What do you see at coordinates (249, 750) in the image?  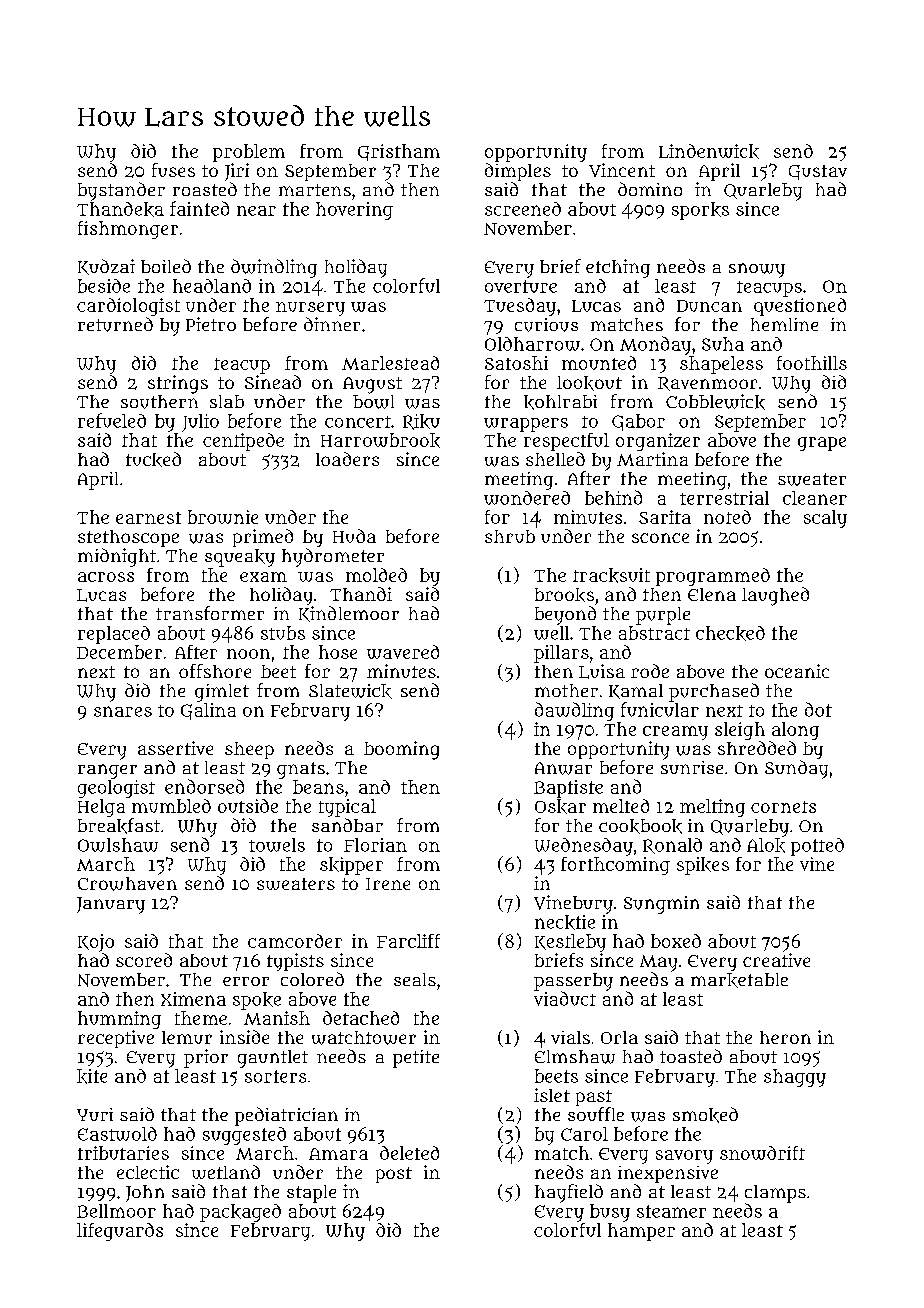 I see `sheep` at bounding box center [249, 750].
